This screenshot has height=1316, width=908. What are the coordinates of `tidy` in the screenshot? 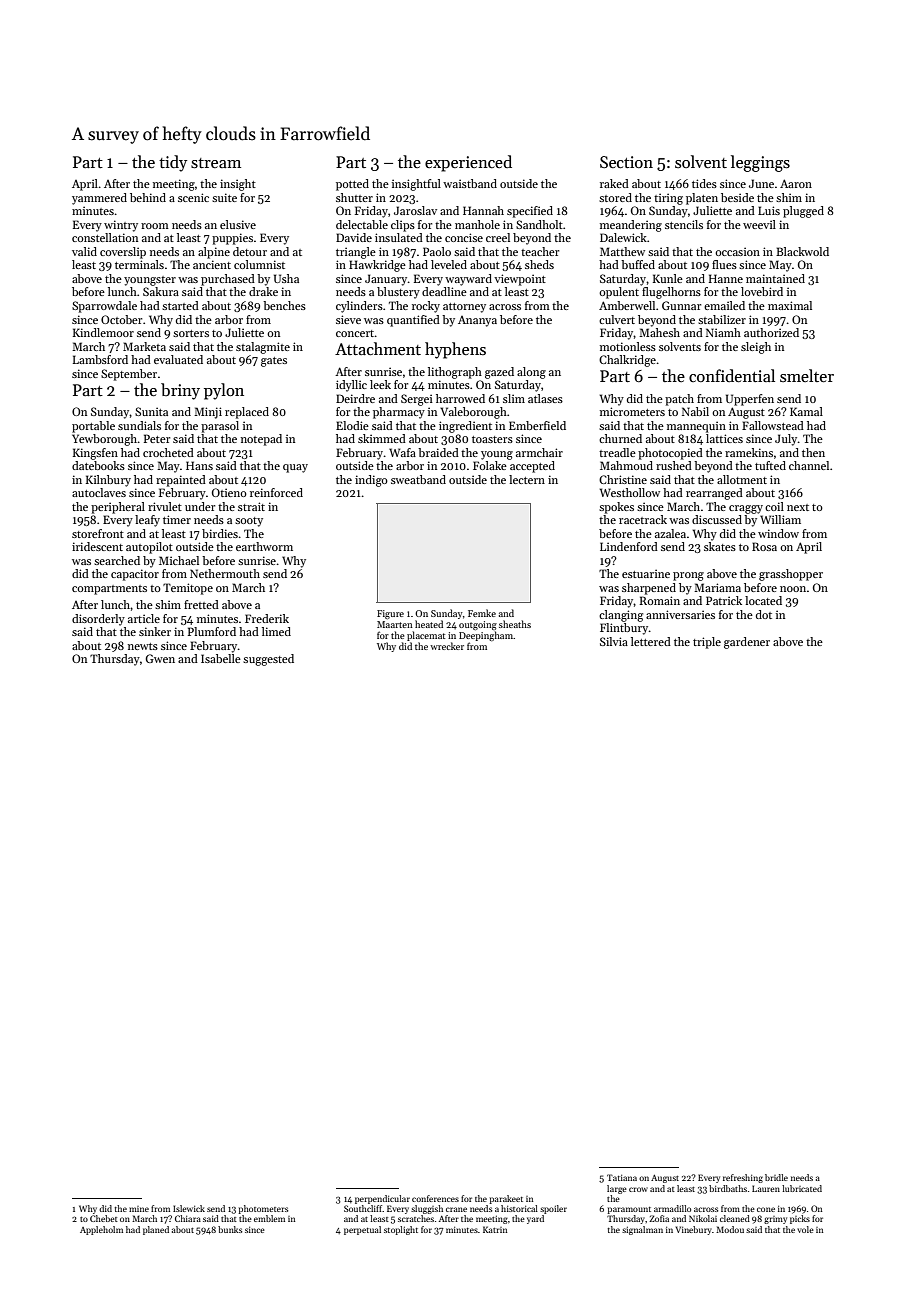 It's located at (173, 163).
